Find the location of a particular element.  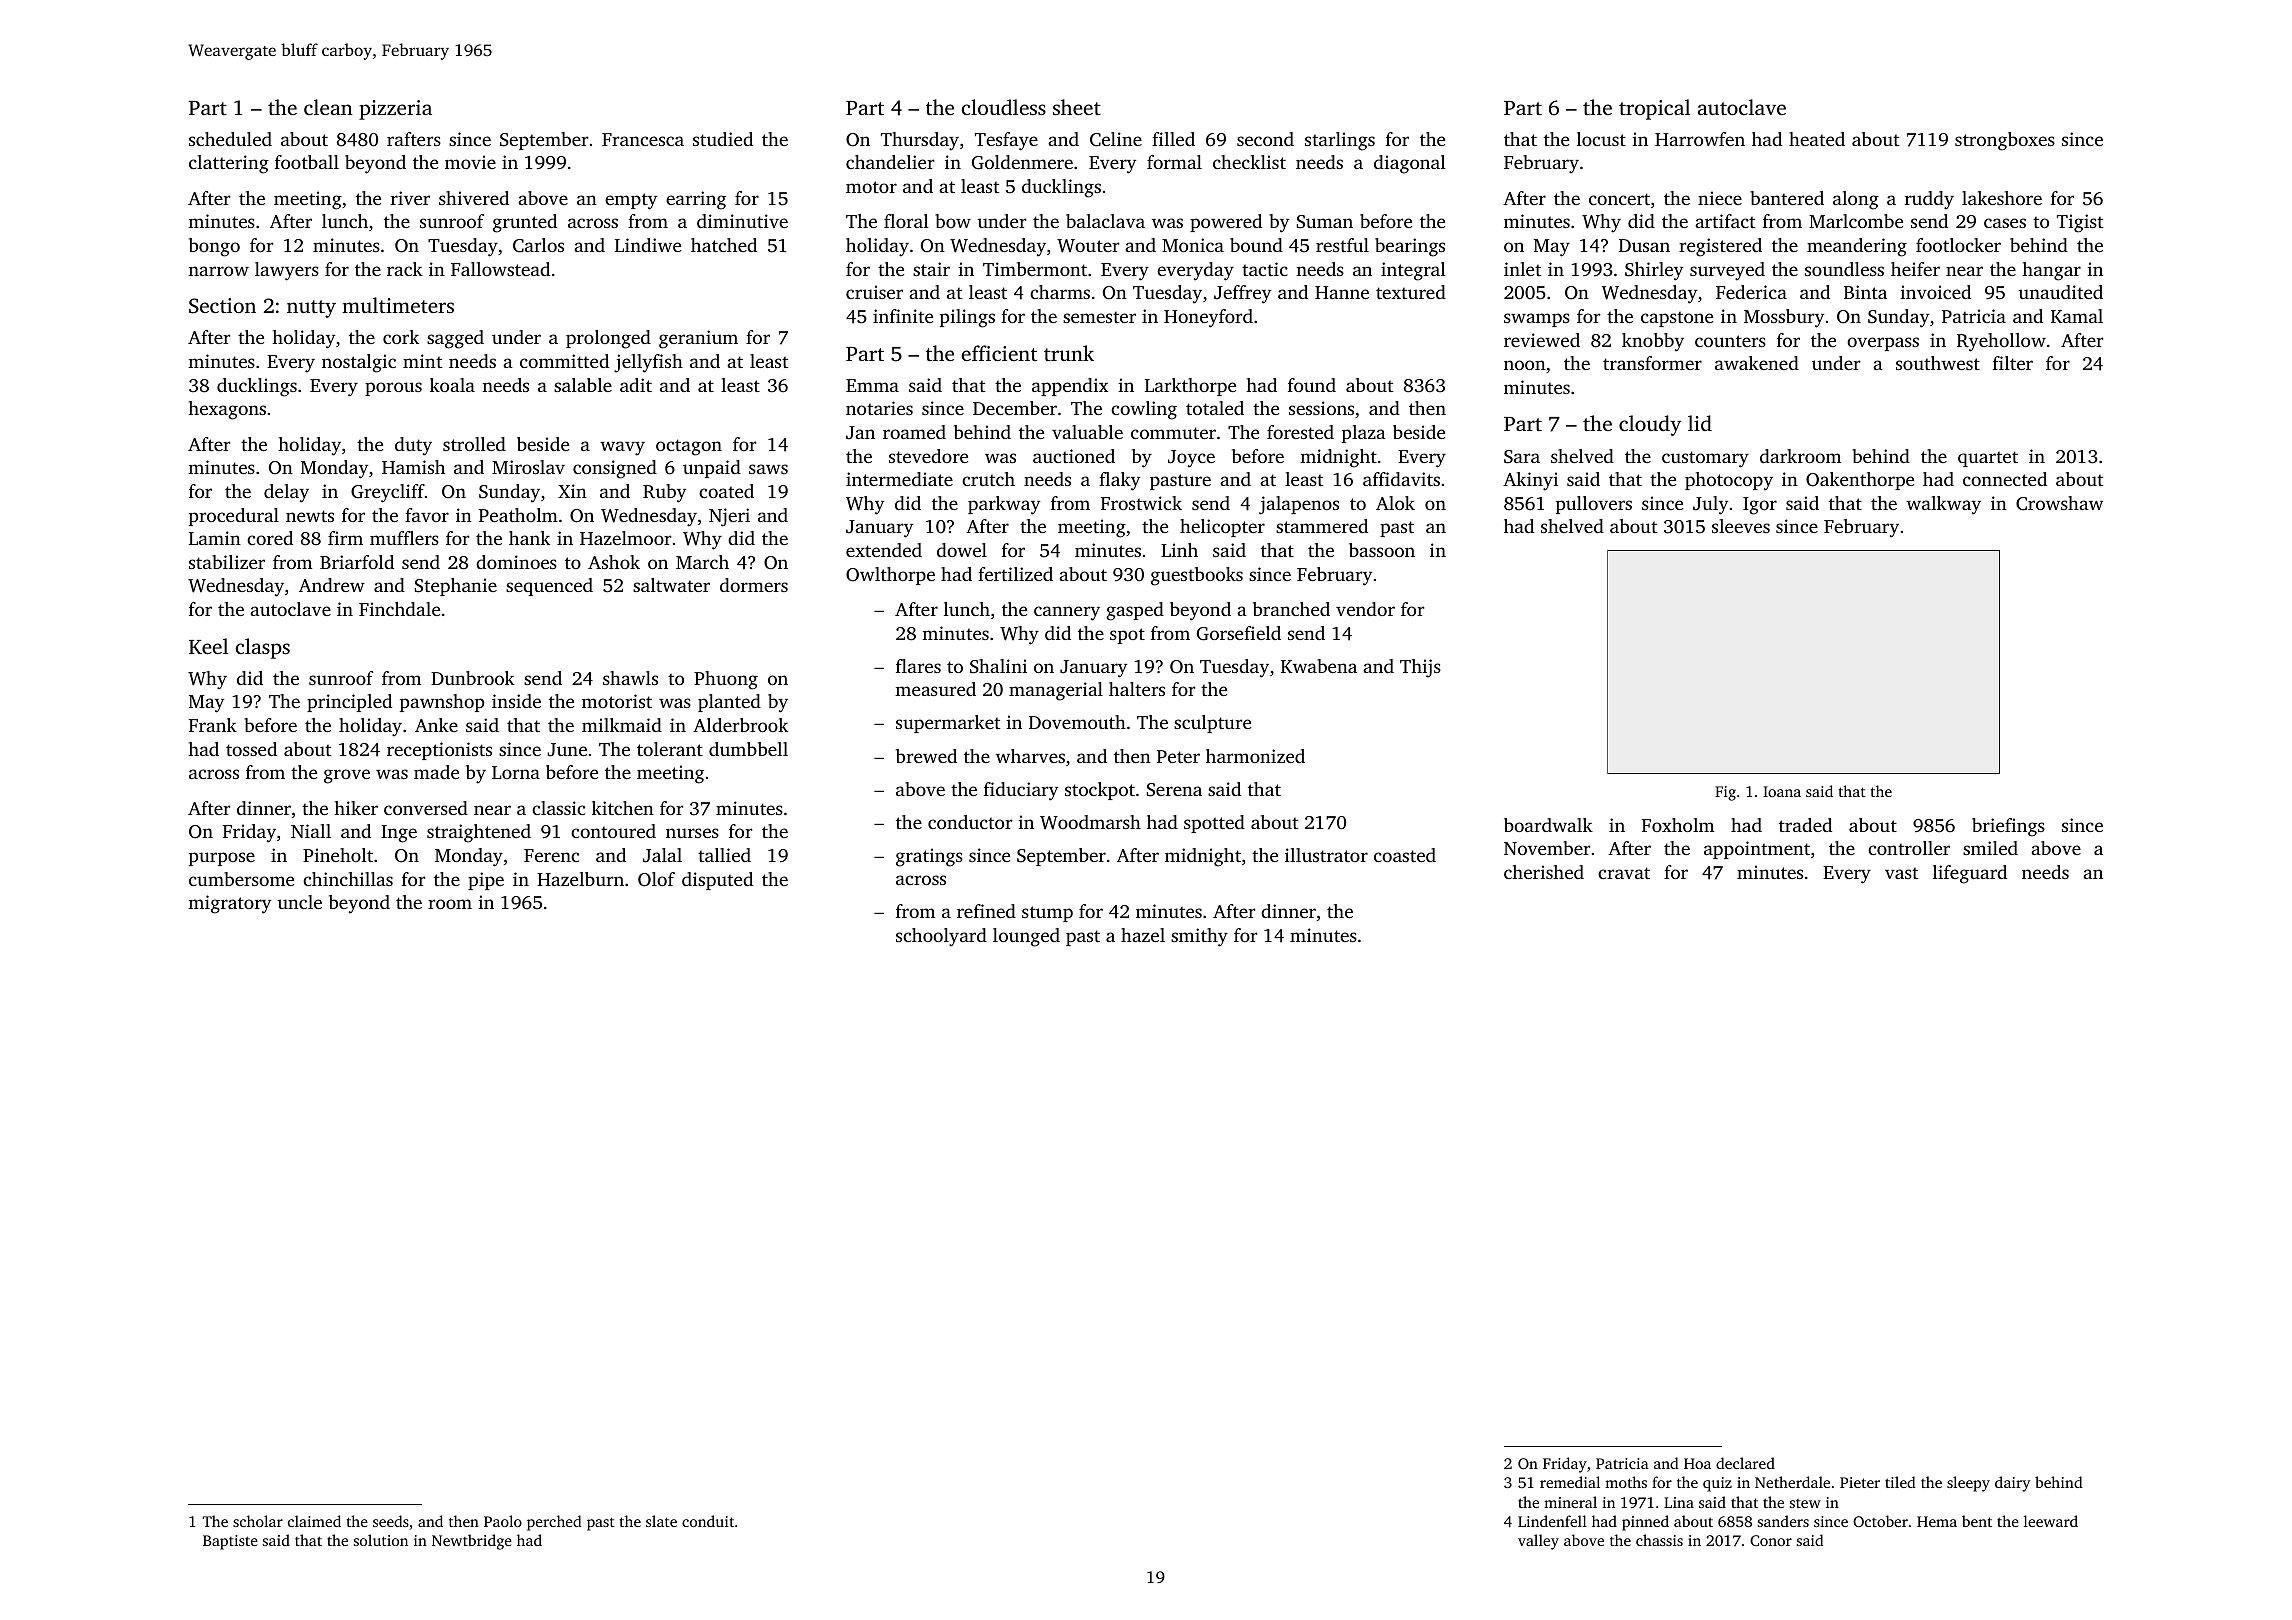

hexagons is located at coordinates (227, 410).
